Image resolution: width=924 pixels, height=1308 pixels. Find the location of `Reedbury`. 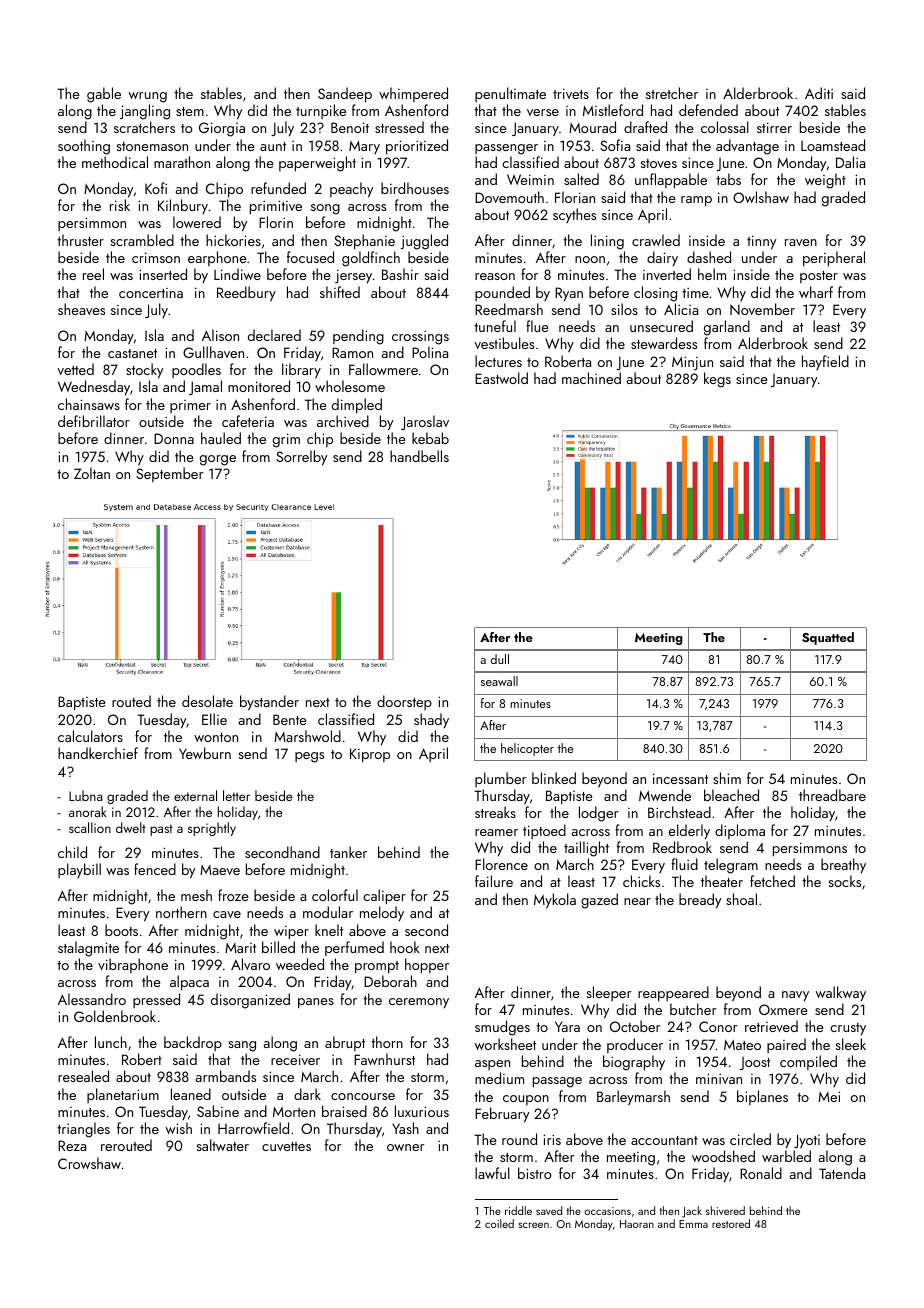

Reedbury is located at coordinates (246, 293).
